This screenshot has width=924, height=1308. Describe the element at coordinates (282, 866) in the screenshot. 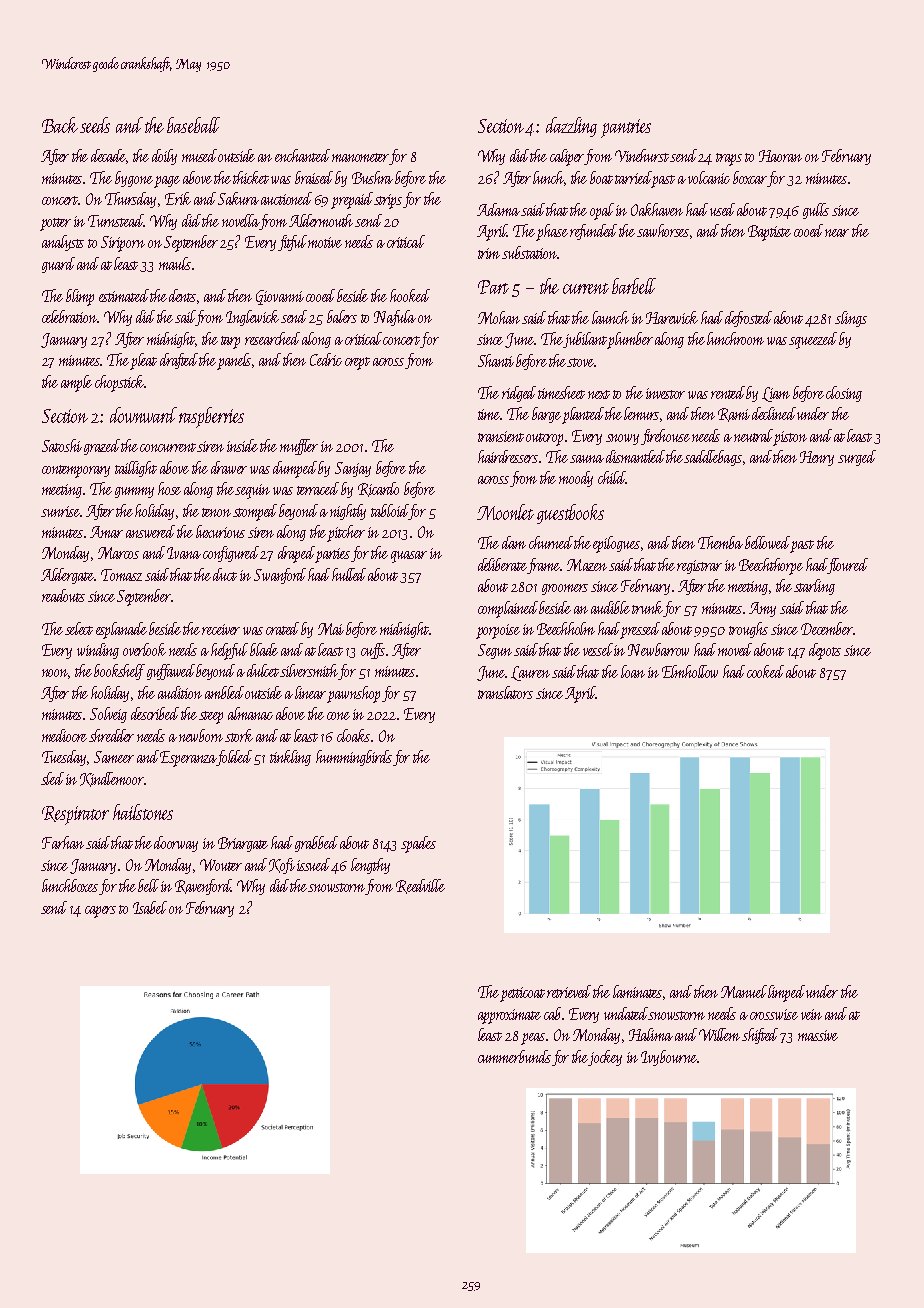

I see `Kofi` at that location.
